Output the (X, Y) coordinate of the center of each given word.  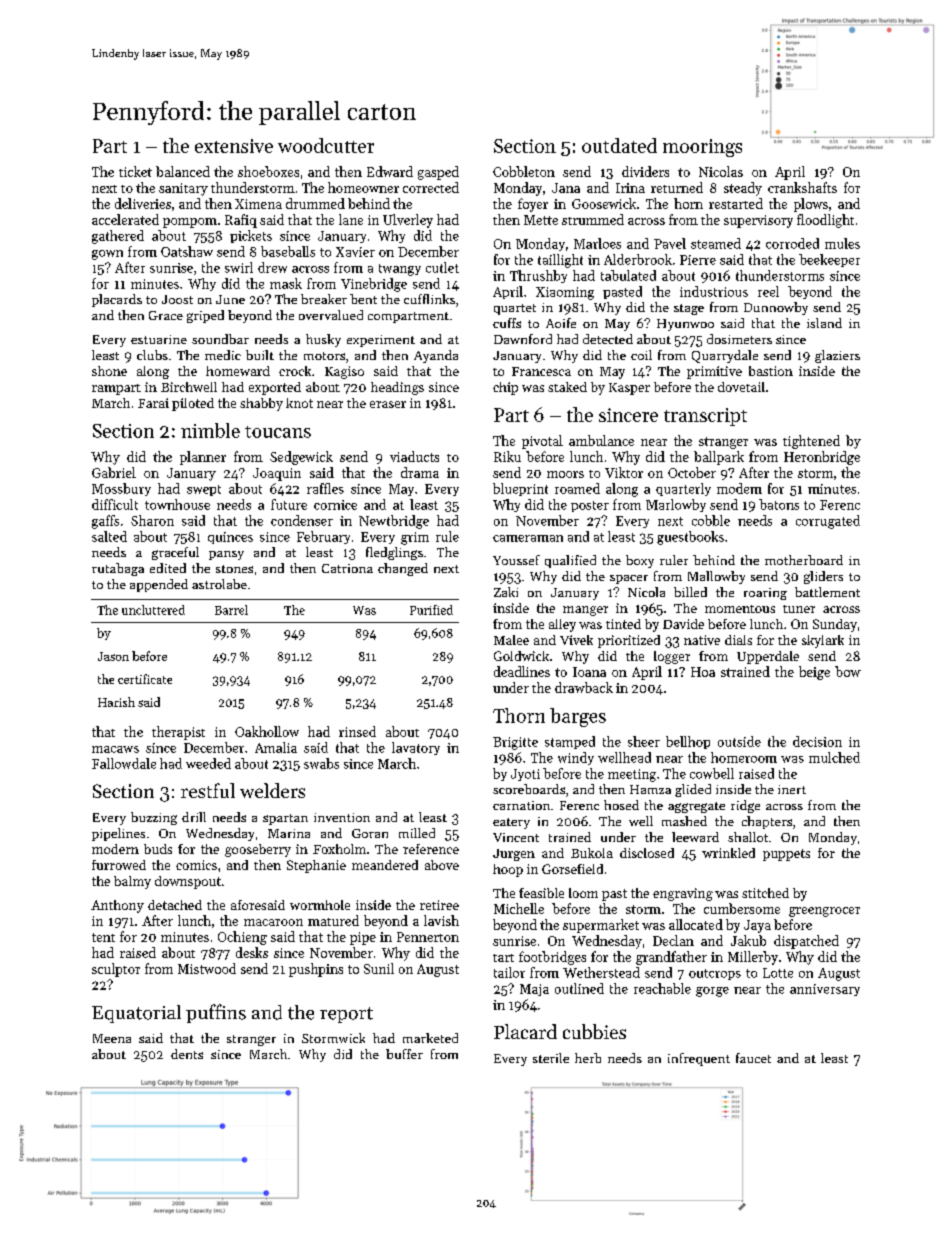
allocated (696, 924)
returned (677, 187)
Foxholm (339, 849)
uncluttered (153, 610)
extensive (234, 146)
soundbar (220, 339)
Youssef (516, 560)
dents (187, 1054)
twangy (400, 270)
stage (689, 309)
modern (115, 849)
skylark (823, 641)
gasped (438, 173)
